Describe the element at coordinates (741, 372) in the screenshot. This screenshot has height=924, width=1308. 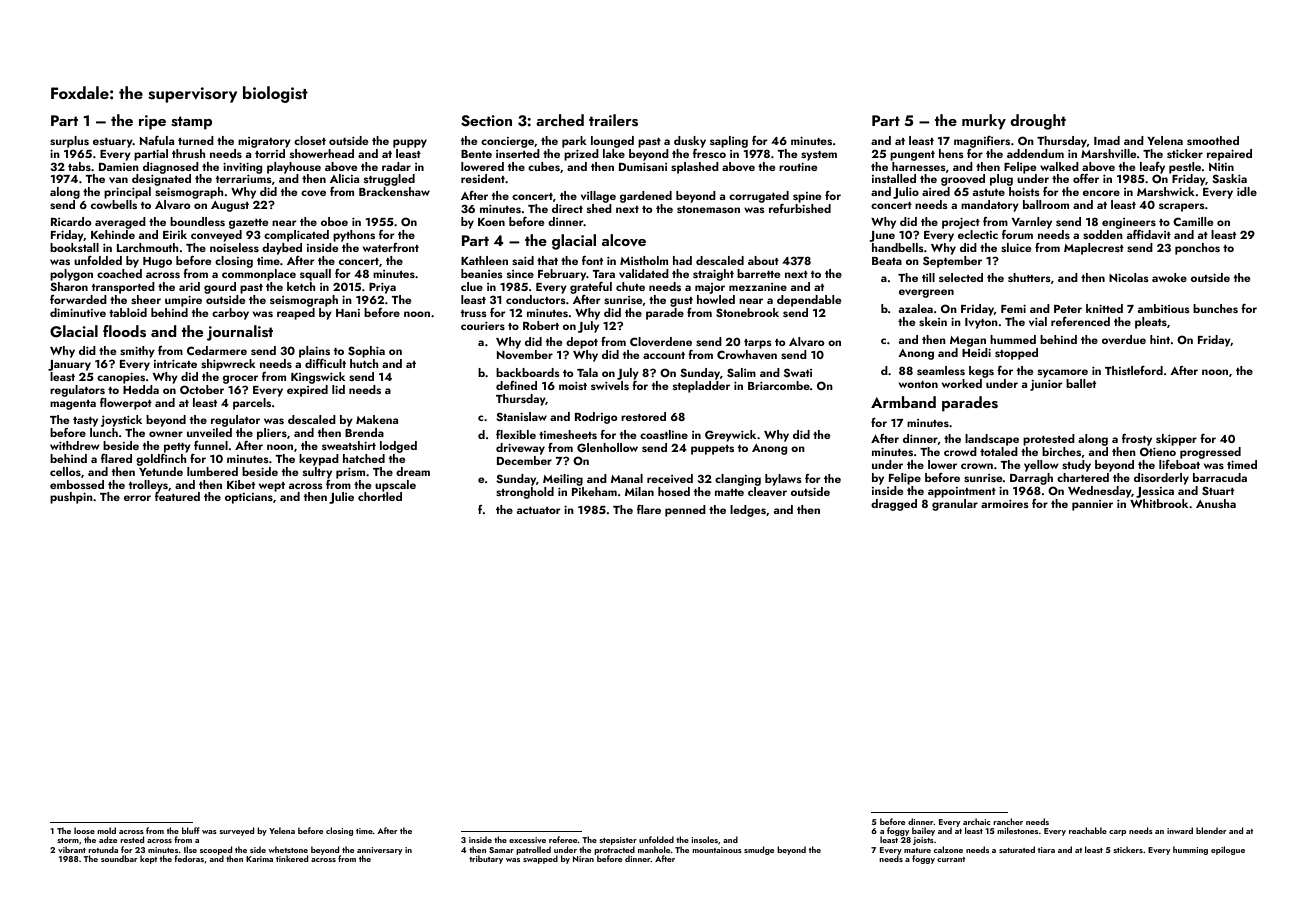
I see `Salim` at that location.
